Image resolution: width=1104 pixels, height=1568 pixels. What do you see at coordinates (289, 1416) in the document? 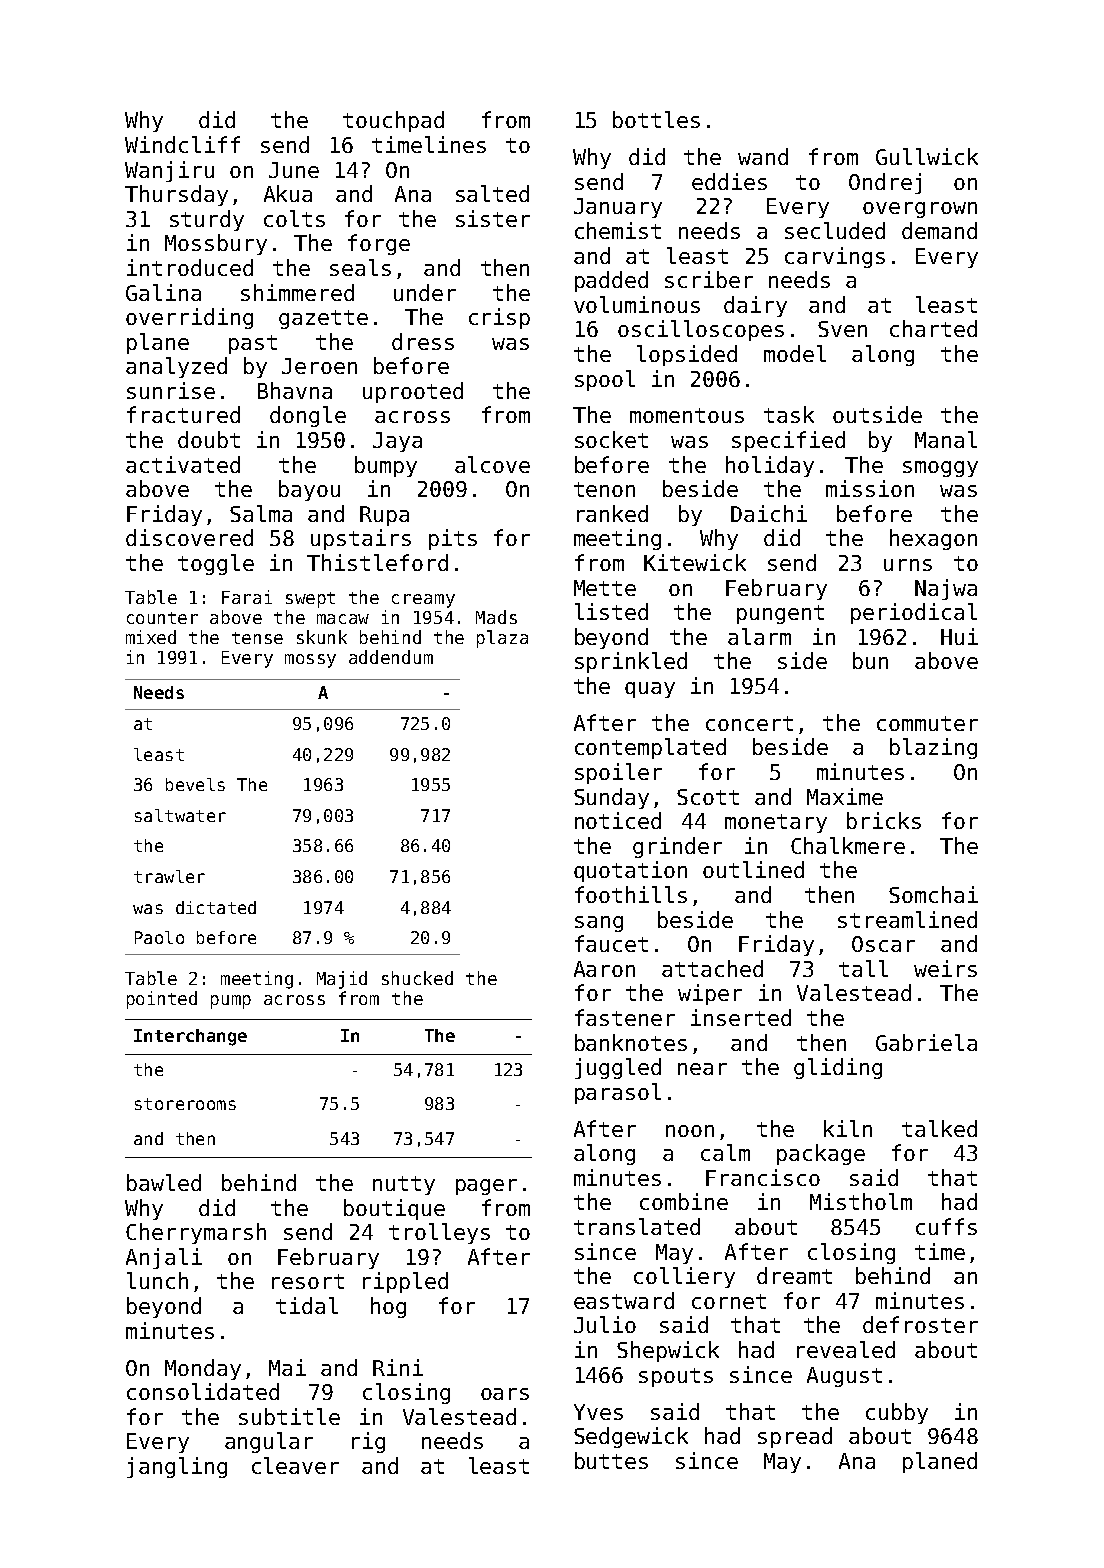
I see `subtitle` at bounding box center [289, 1416].
